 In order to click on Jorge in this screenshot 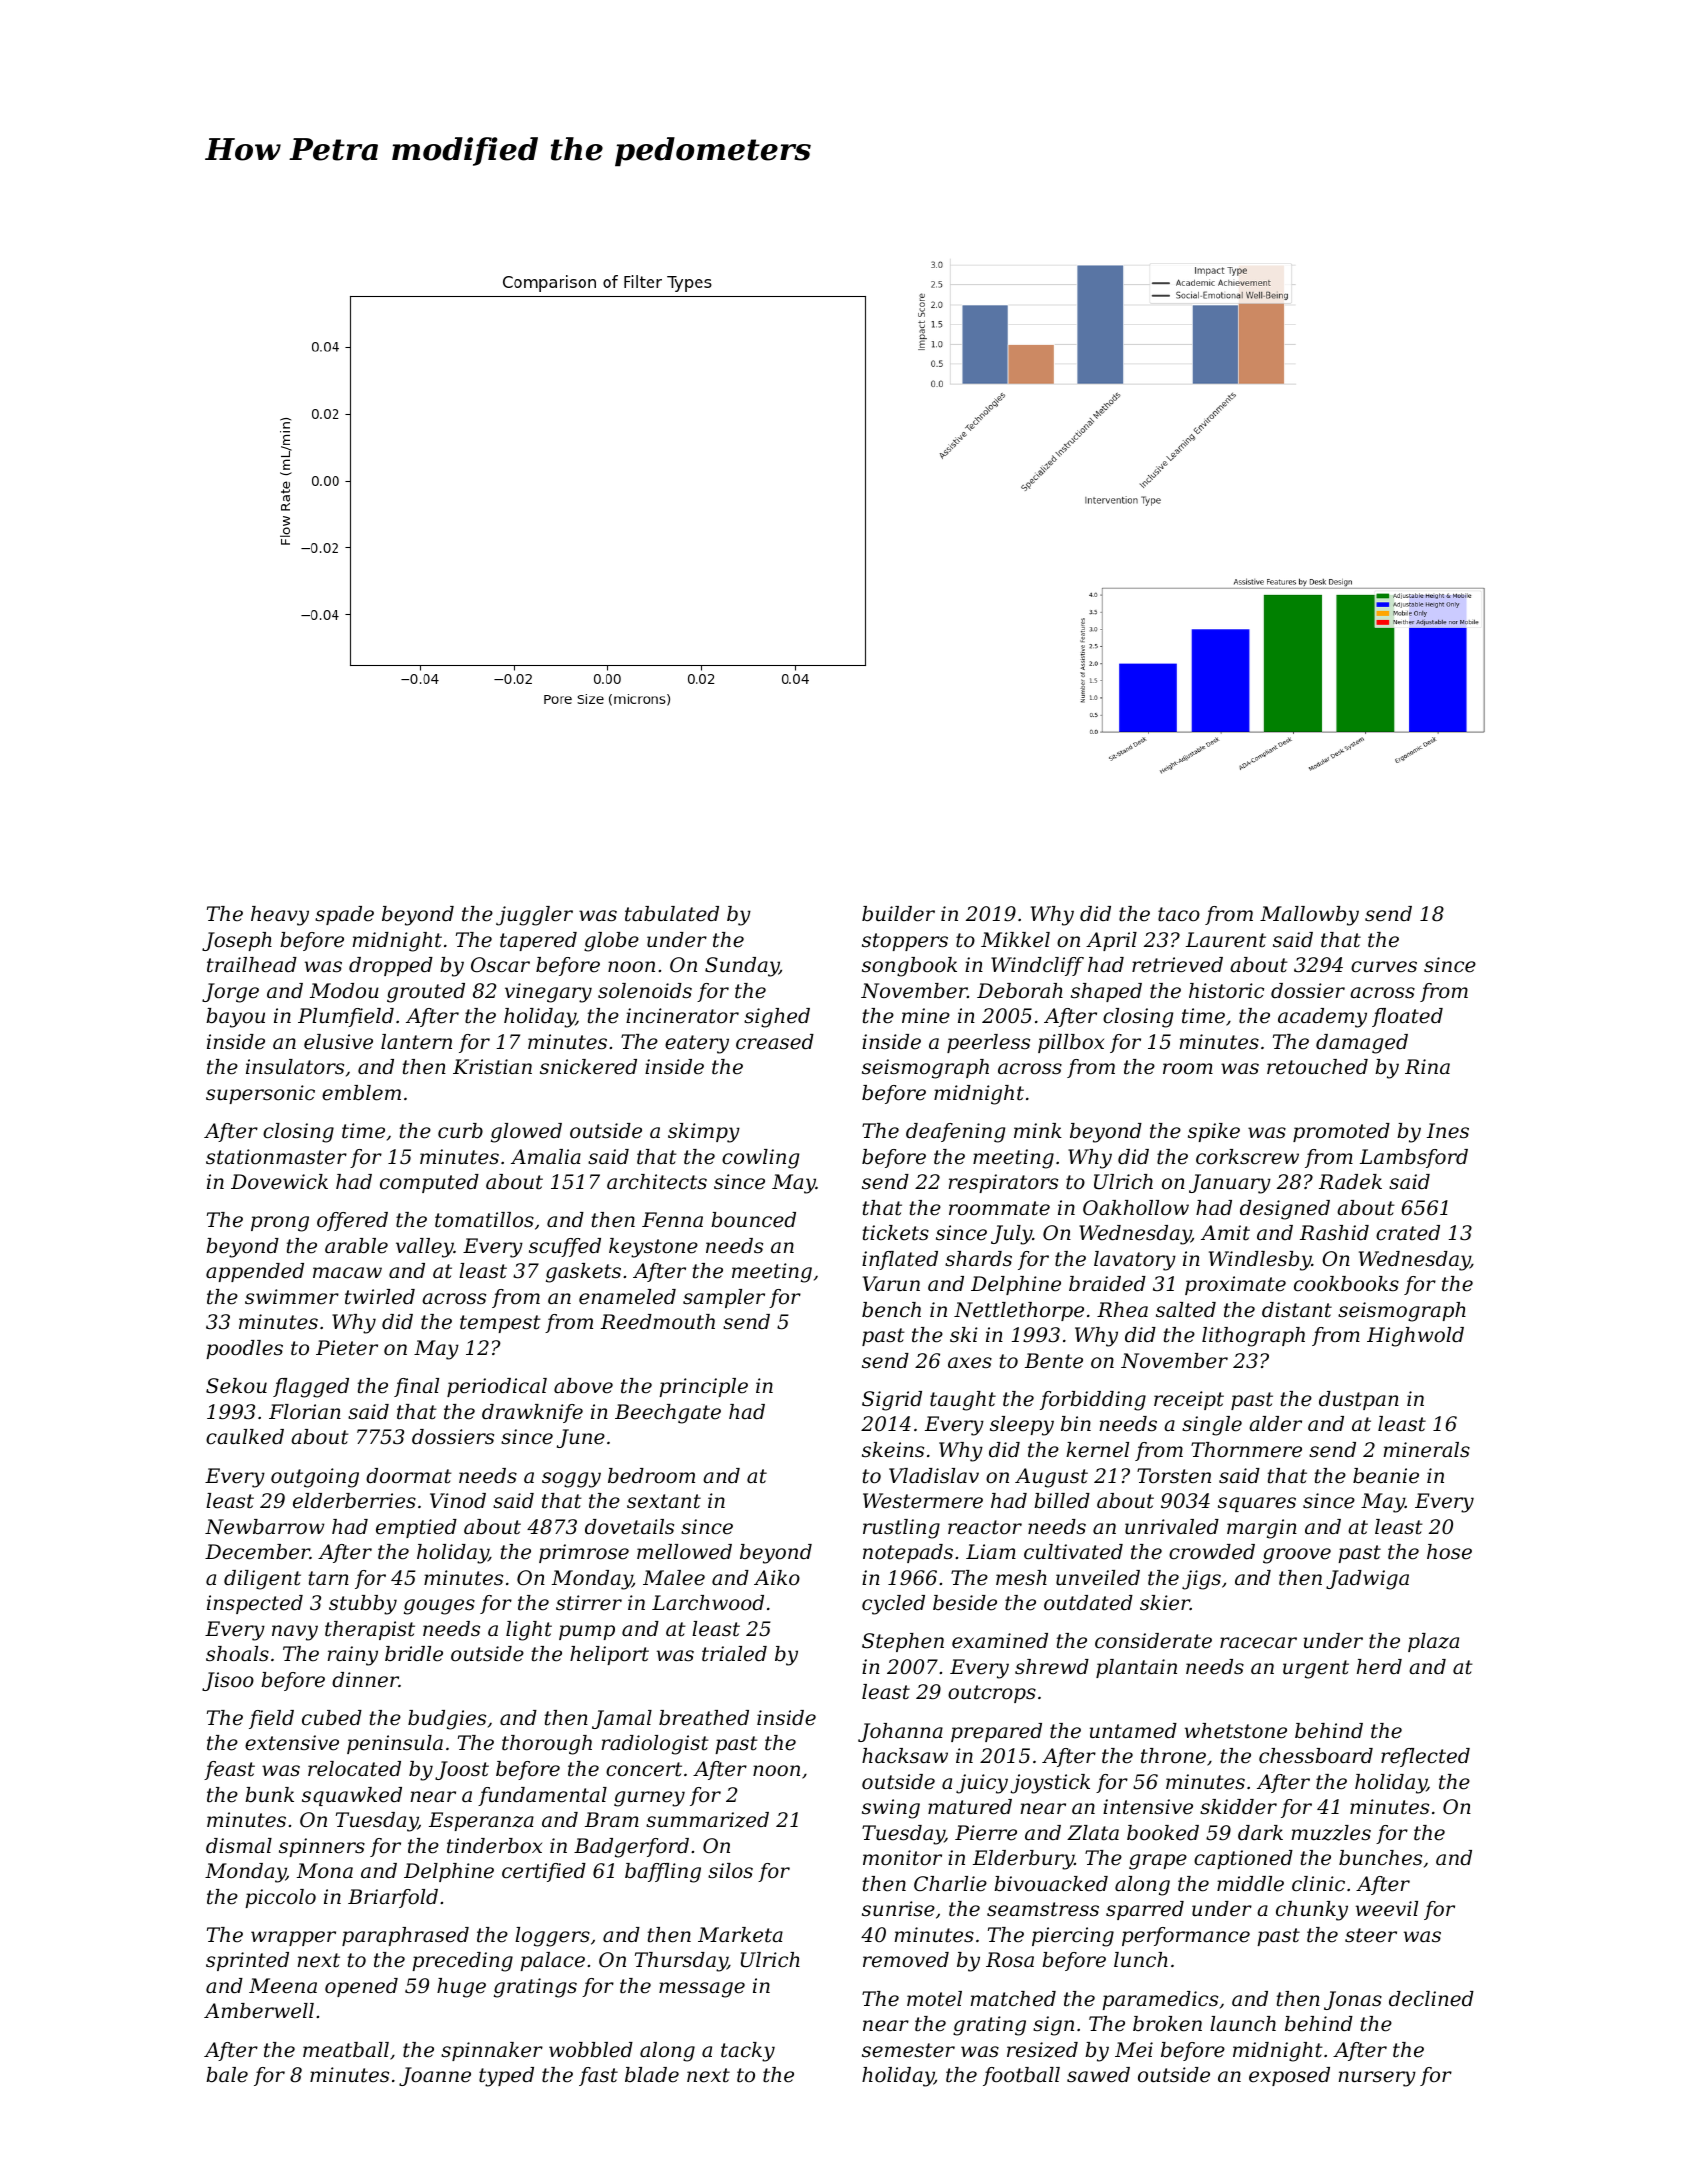, I will do `click(230, 993)`.
